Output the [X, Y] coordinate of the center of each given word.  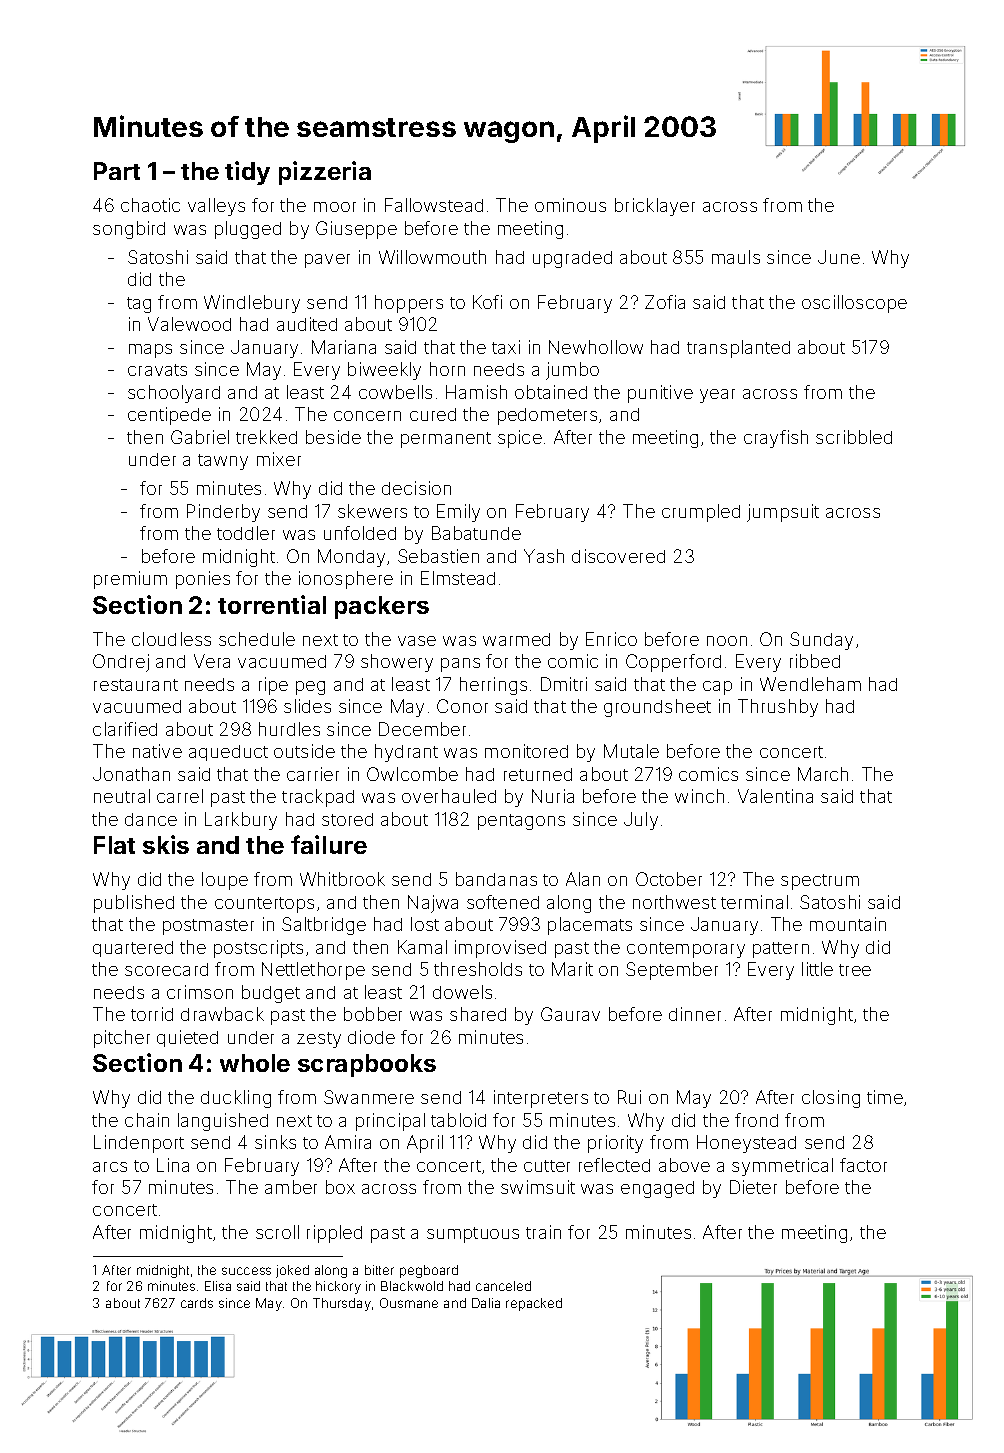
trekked [266, 437]
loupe [225, 881]
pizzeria [325, 173]
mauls [736, 257]
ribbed [815, 661]
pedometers [547, 416]
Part [117, 171]
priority [615, 1144]
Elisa [218, 1286]
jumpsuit [783, 513]
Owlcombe [412, 774]
